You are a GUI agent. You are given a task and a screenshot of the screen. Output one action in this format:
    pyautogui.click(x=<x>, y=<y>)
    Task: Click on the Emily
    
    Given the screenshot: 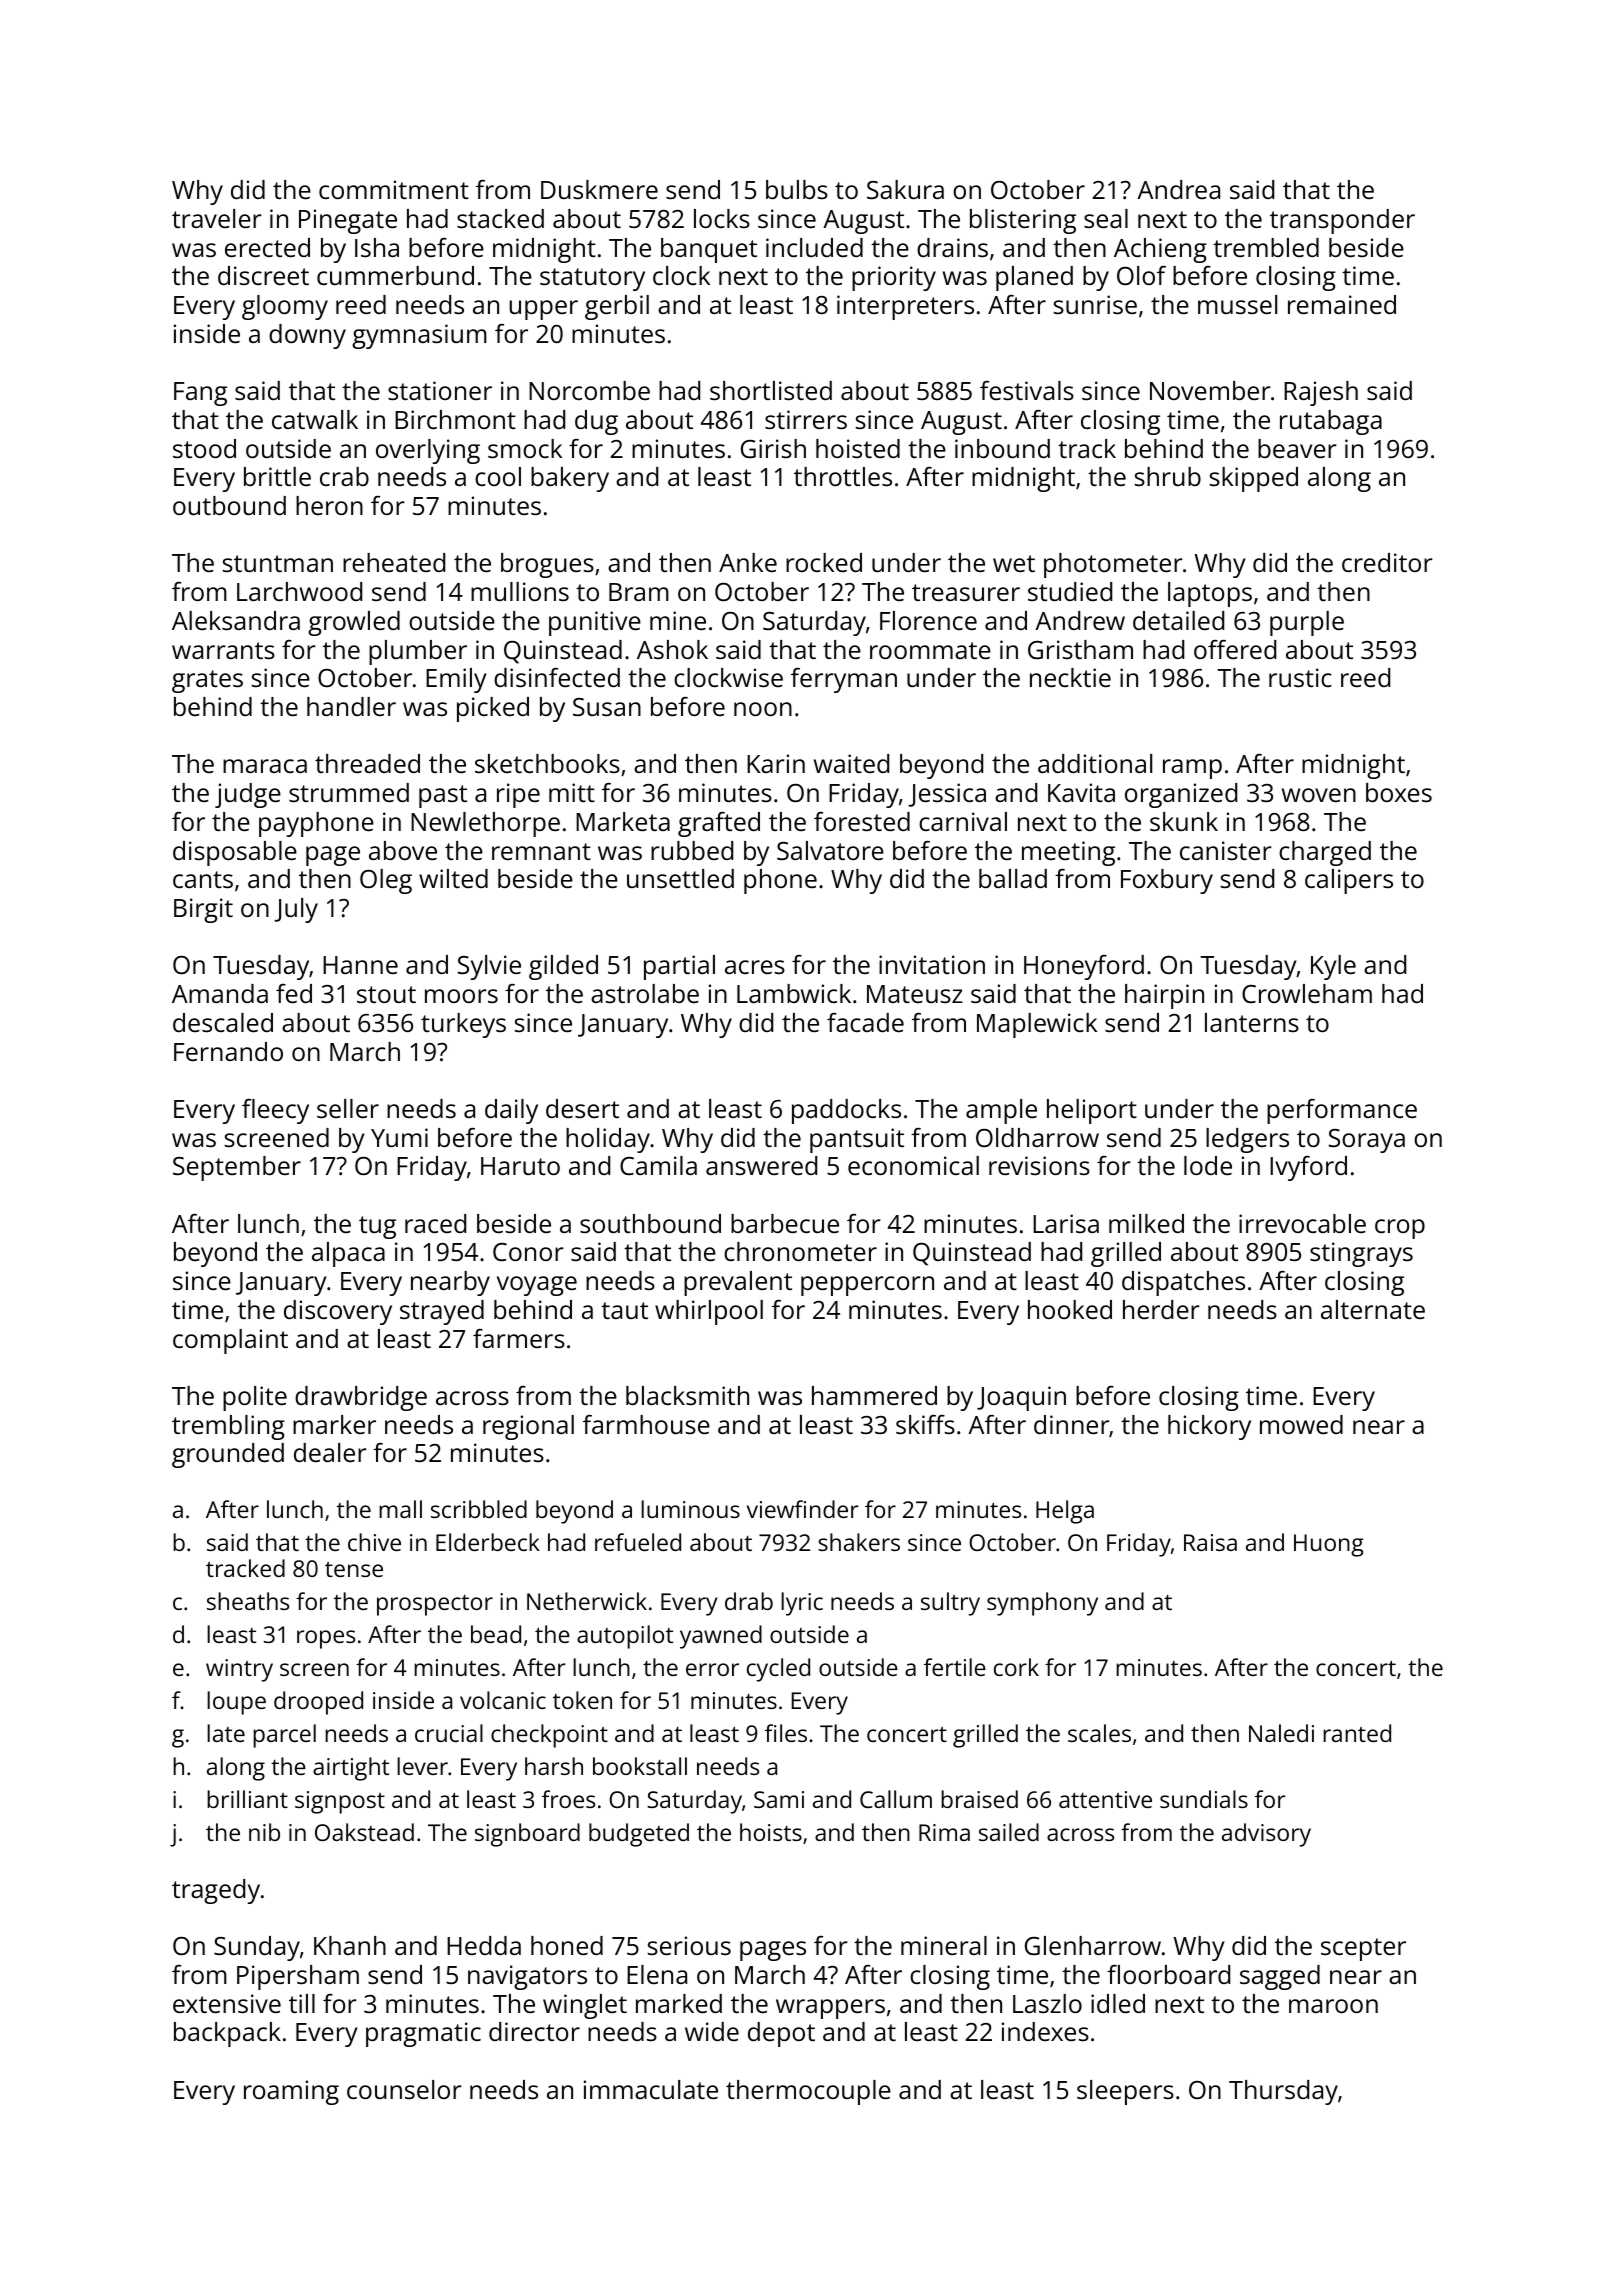 What is the action you would take?
    pyautogui.click(x=456, y=680)
